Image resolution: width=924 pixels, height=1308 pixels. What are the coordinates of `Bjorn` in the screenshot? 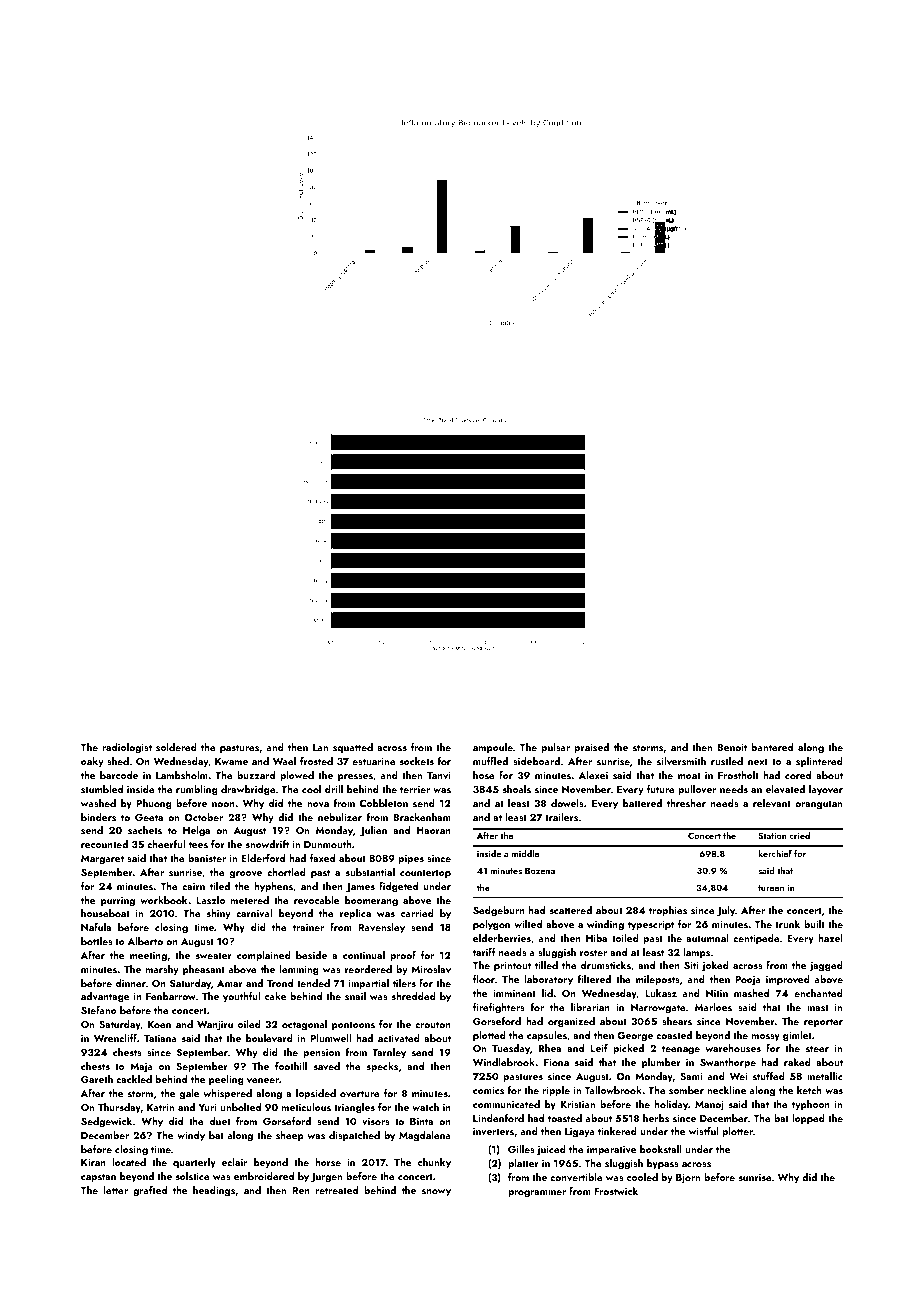 It's located at (688, 1179).
